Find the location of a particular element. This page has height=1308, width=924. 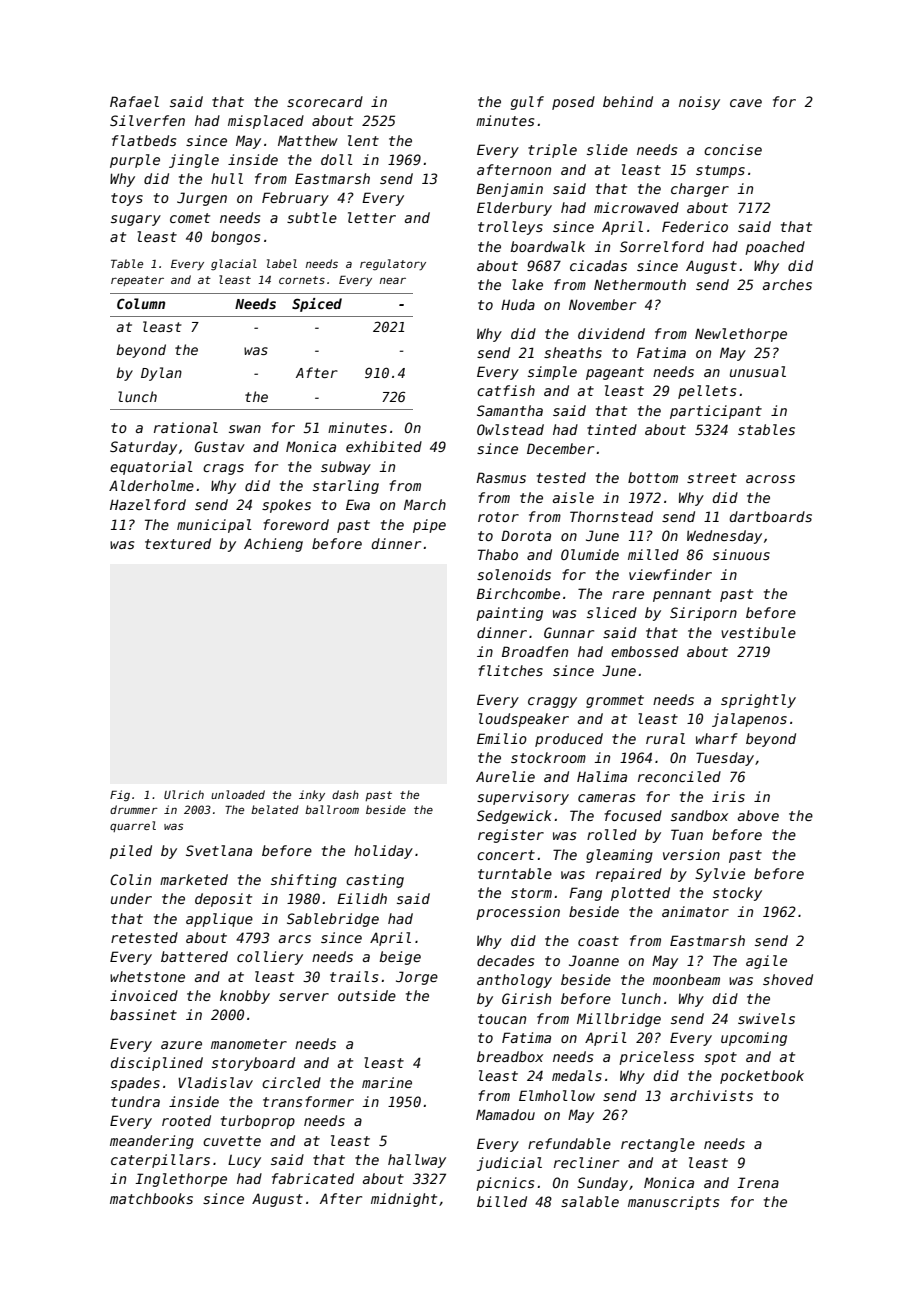

misplaced is located at coordinates (266, 122).
